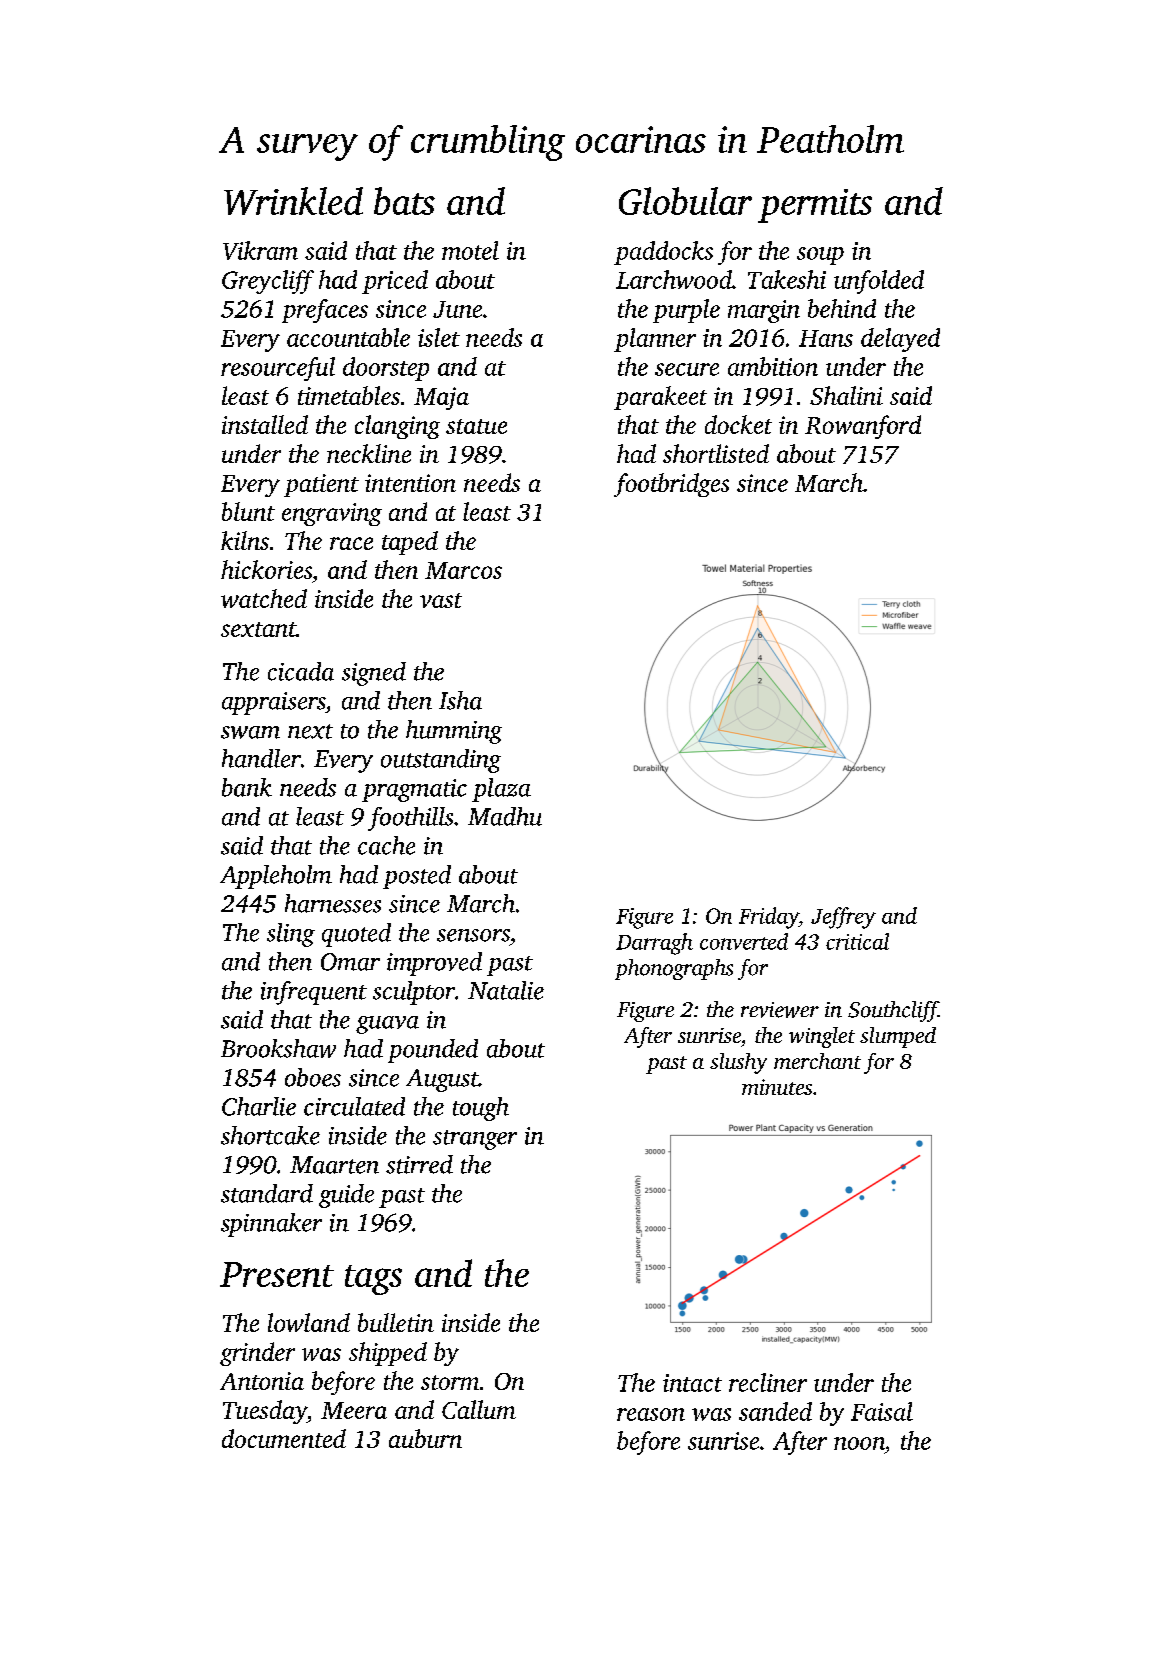  I want to click on unfolded, so click(879, 282).
